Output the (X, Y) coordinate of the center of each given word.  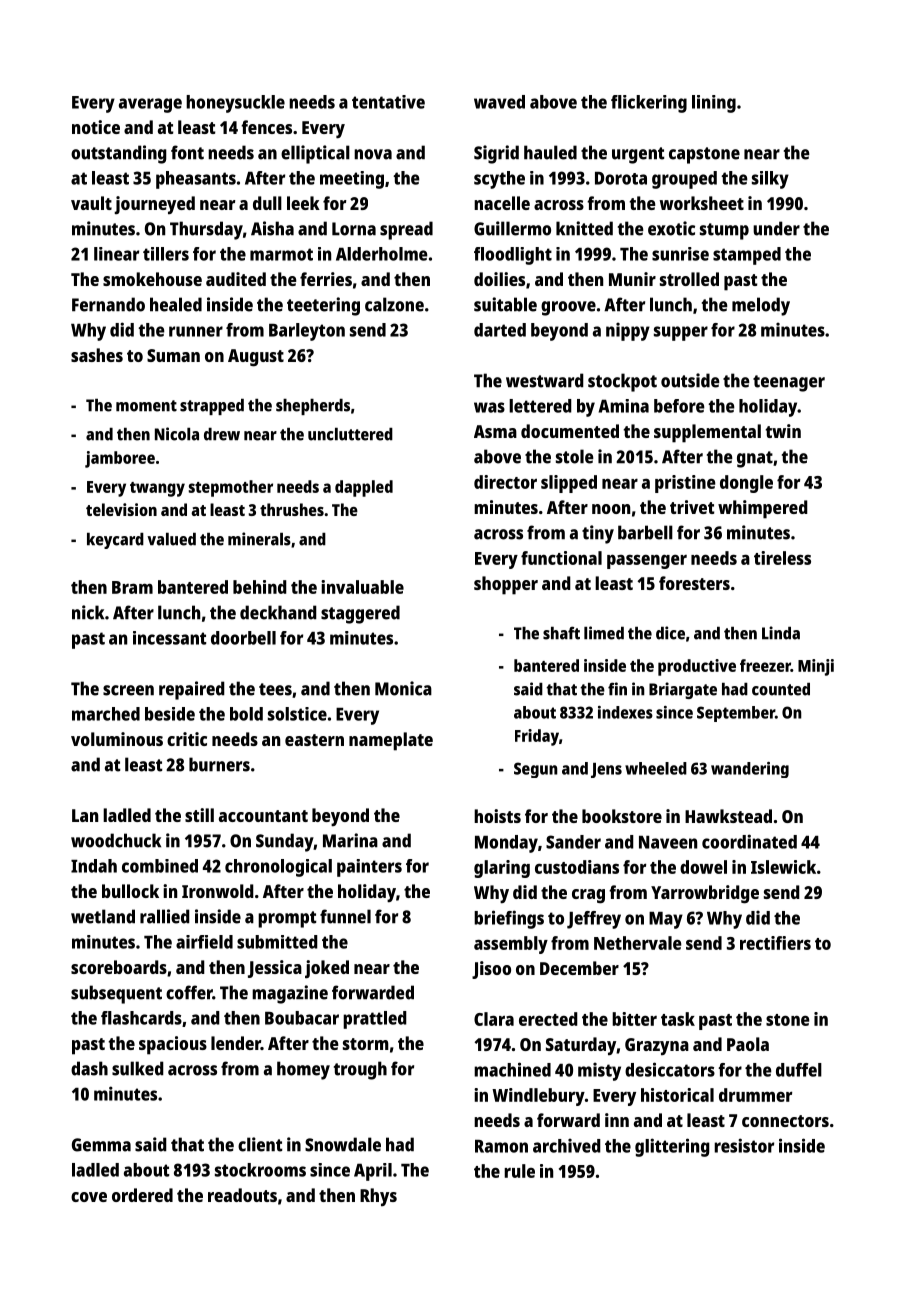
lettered (540, 406)
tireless (782, 558)
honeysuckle (235, 104)
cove (89, 1197)
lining (714, 104)
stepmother (231, 488)
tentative (388, 102)
